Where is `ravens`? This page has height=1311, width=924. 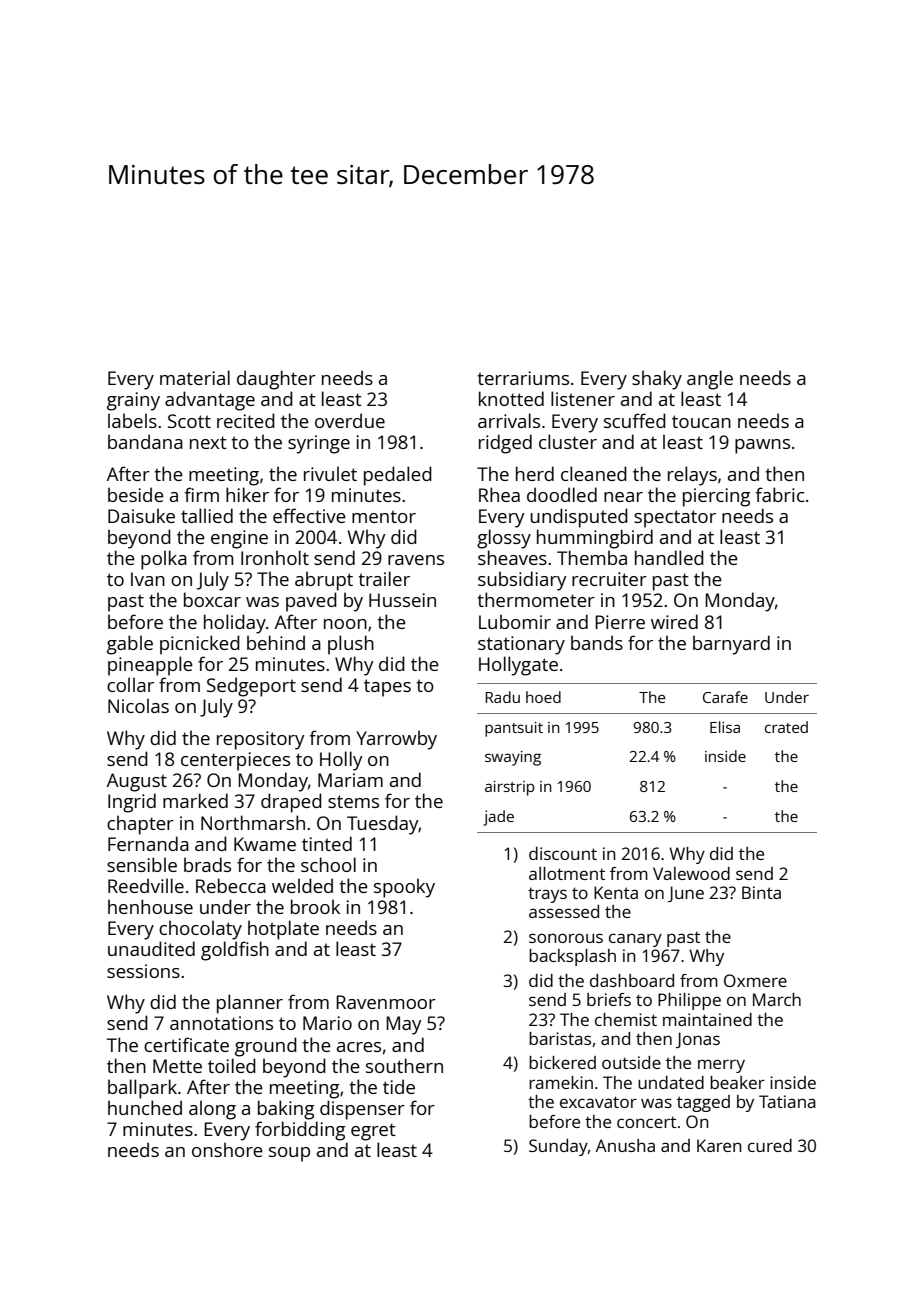 ravens is located at coordinates (416, 560).
